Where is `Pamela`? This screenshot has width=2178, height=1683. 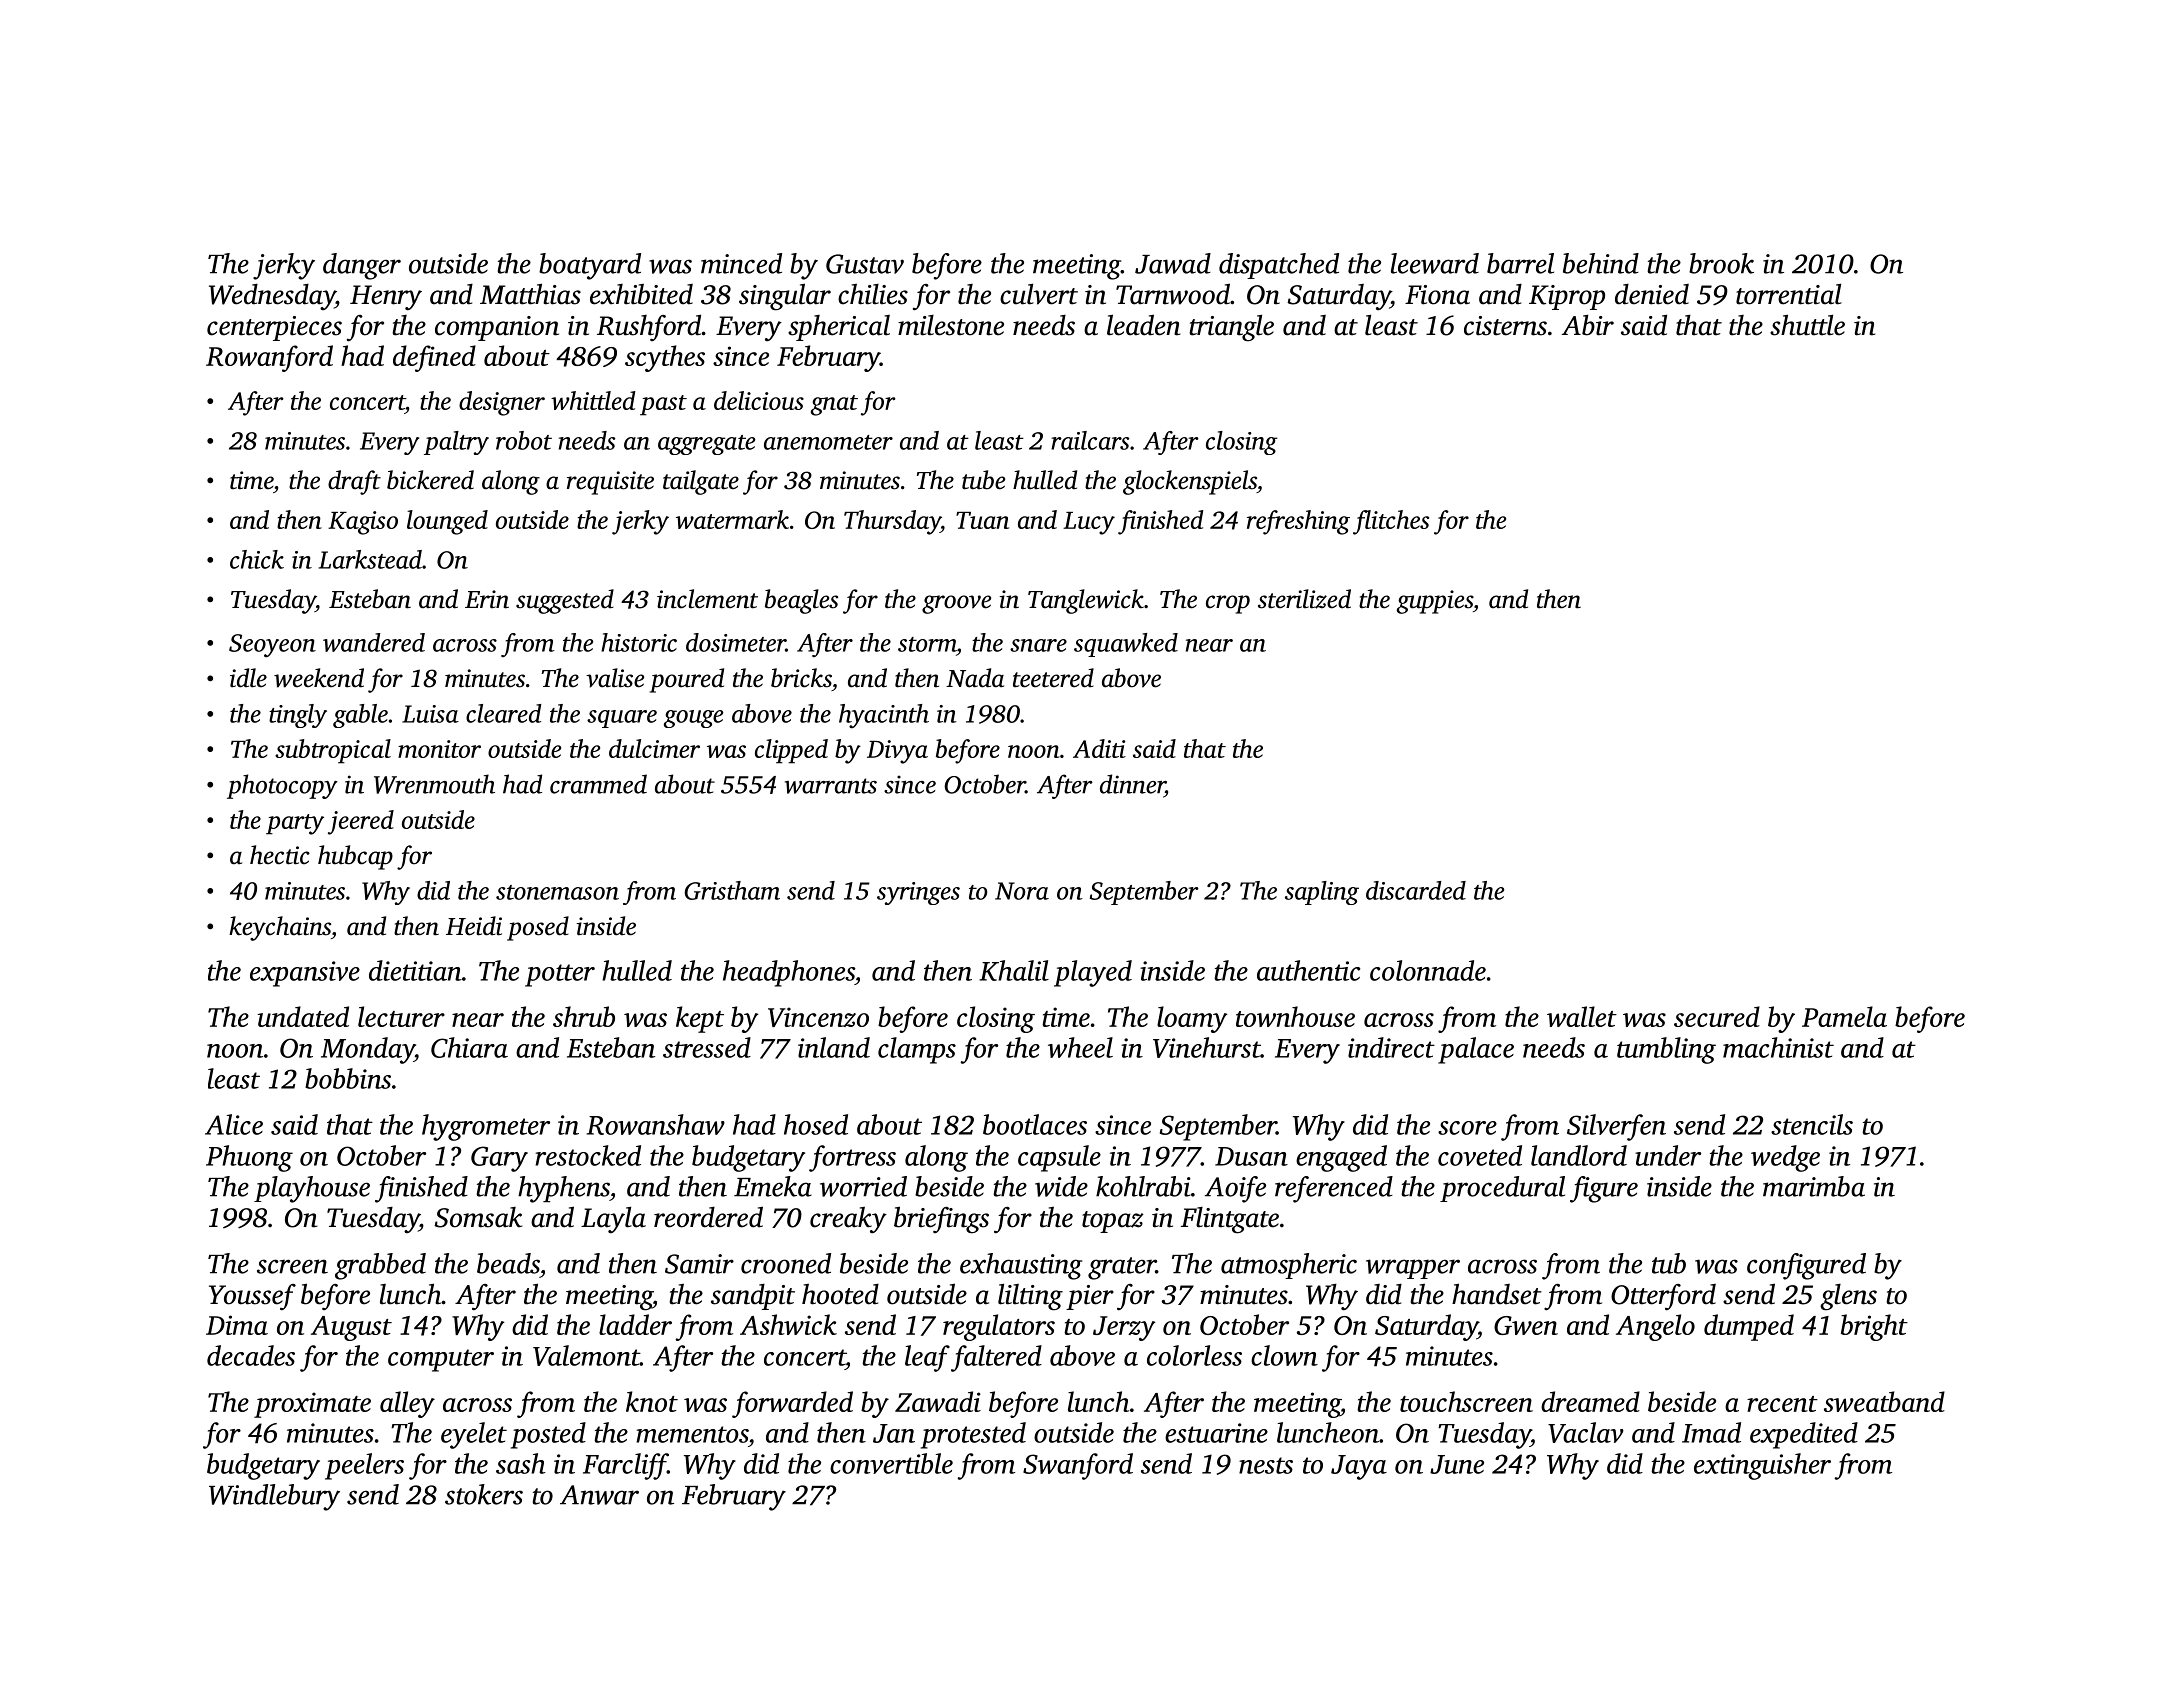 Pamela is located at coordinates (1844, 1016).
